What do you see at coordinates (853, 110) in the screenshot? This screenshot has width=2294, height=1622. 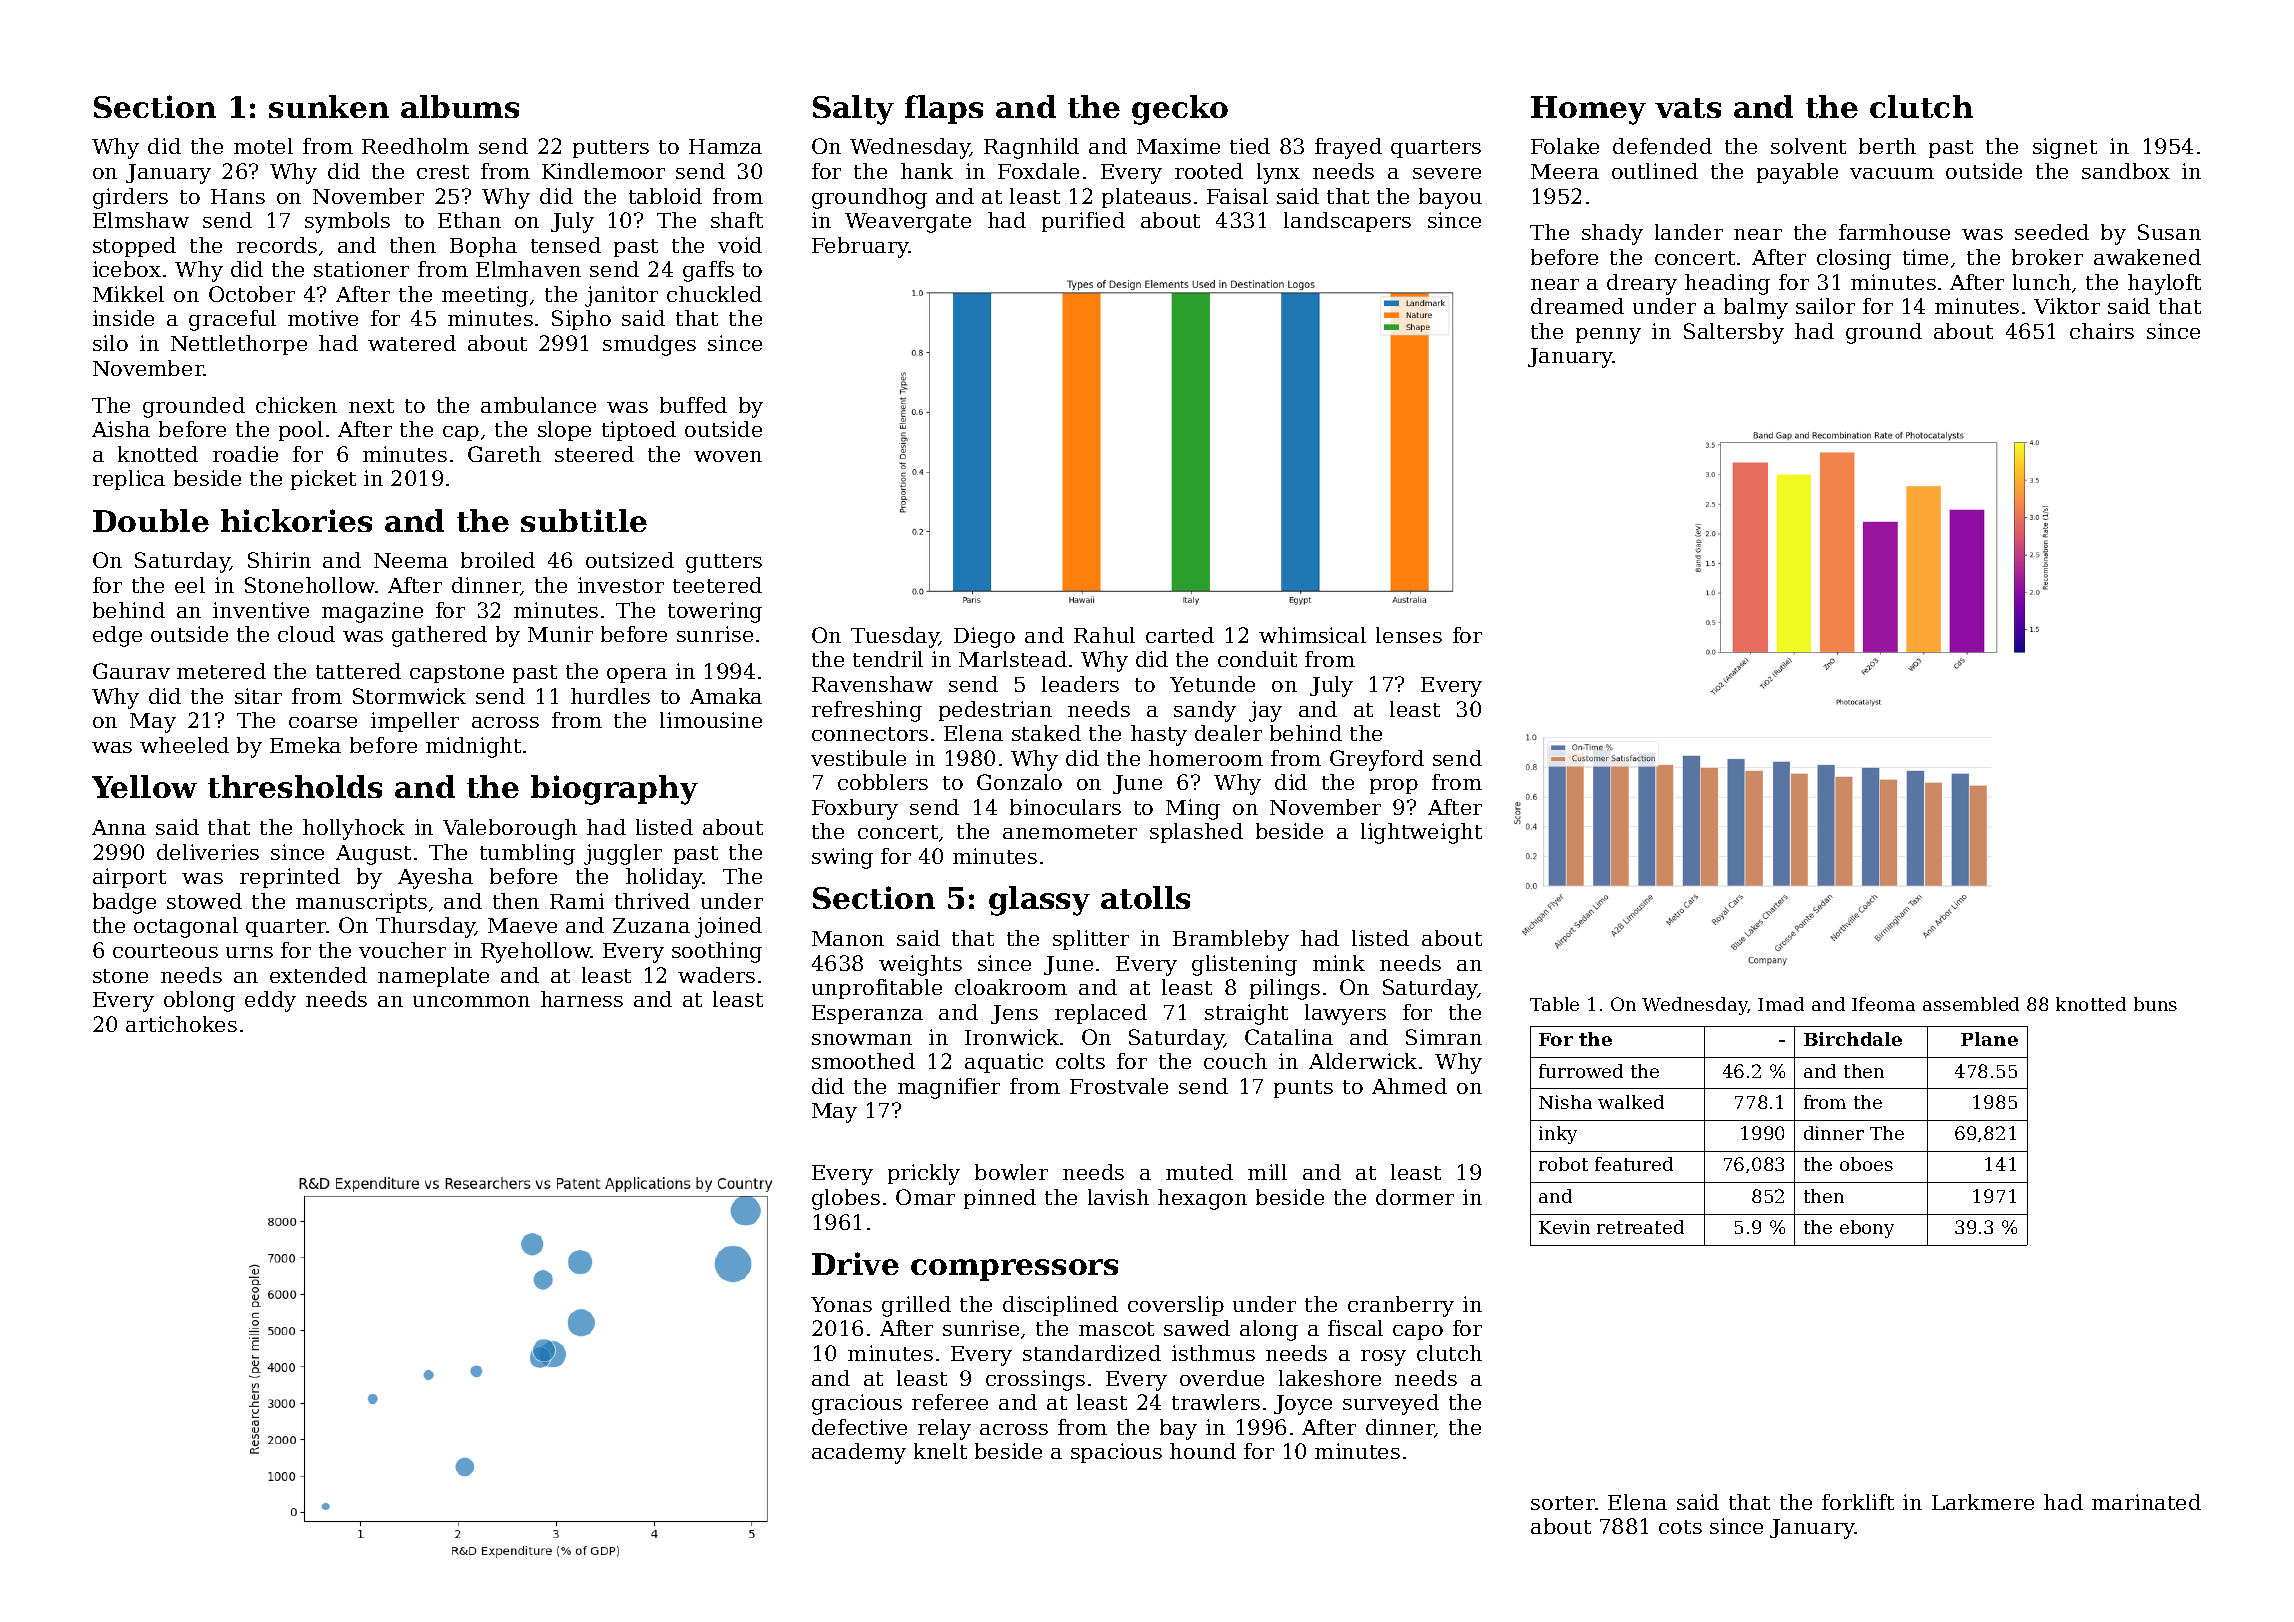 I see `Salty` at bounding box center [853, 110].
